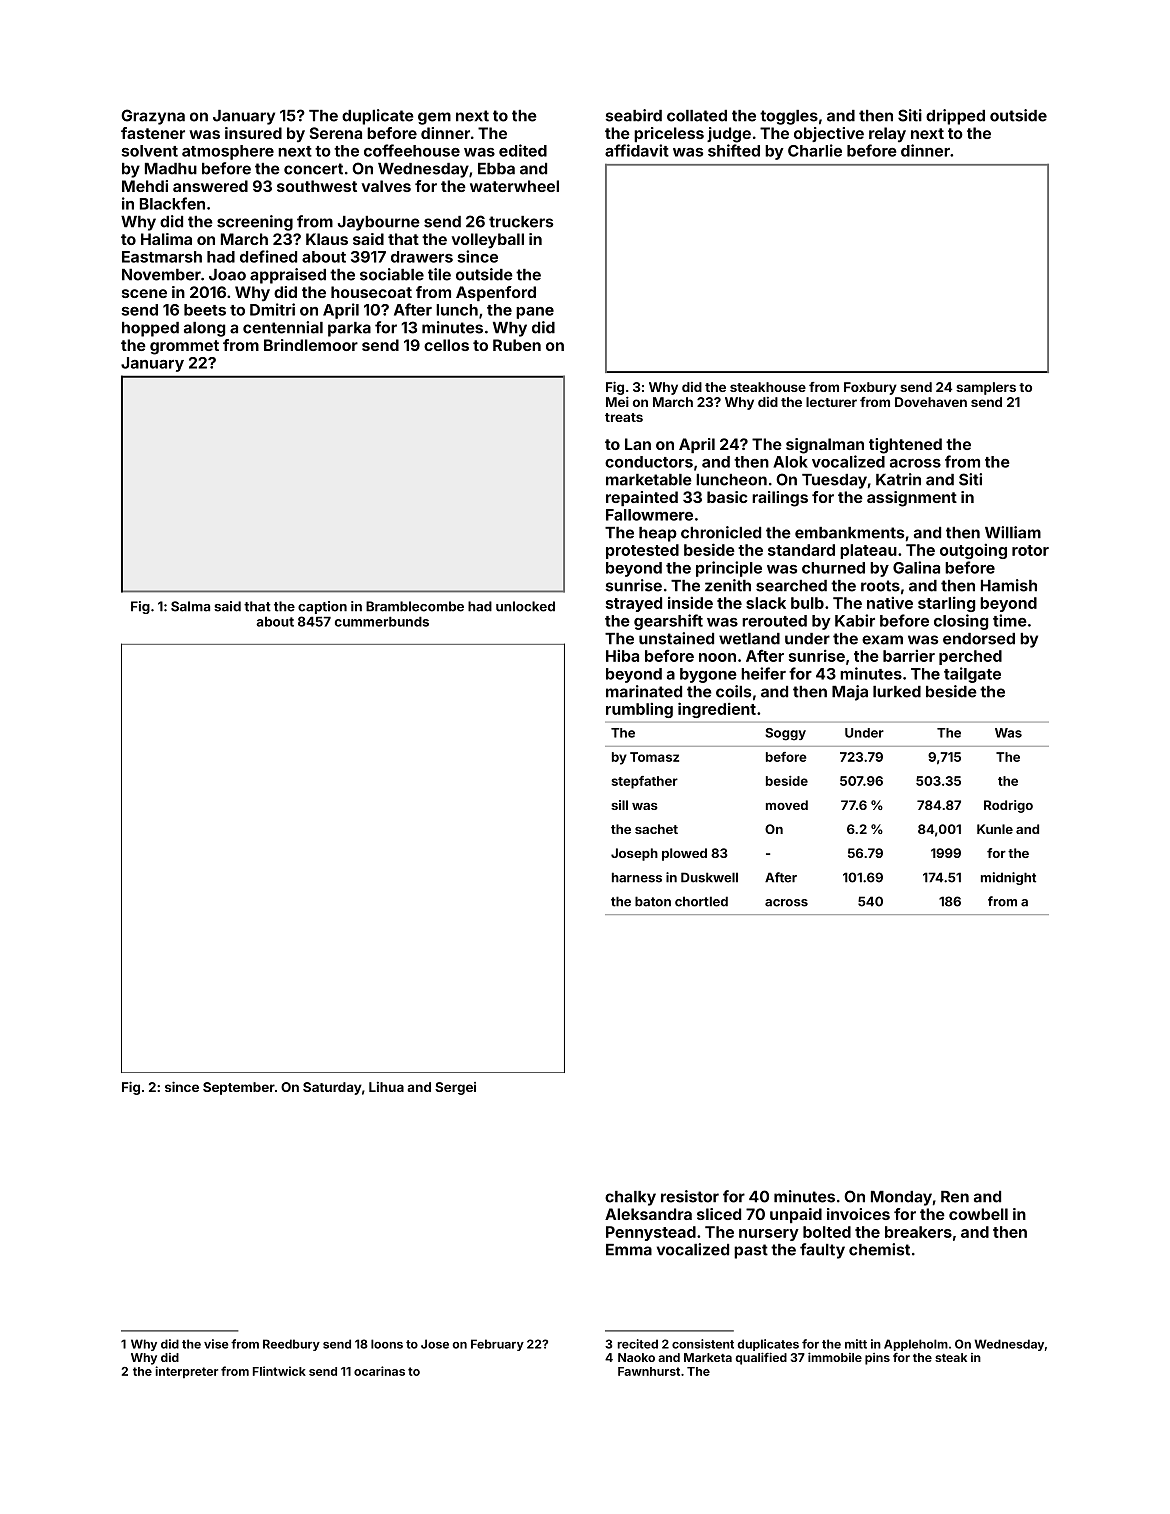 This screenshot has width=1170, height=1514. I want to click on breakers, so click(918, 1232).
